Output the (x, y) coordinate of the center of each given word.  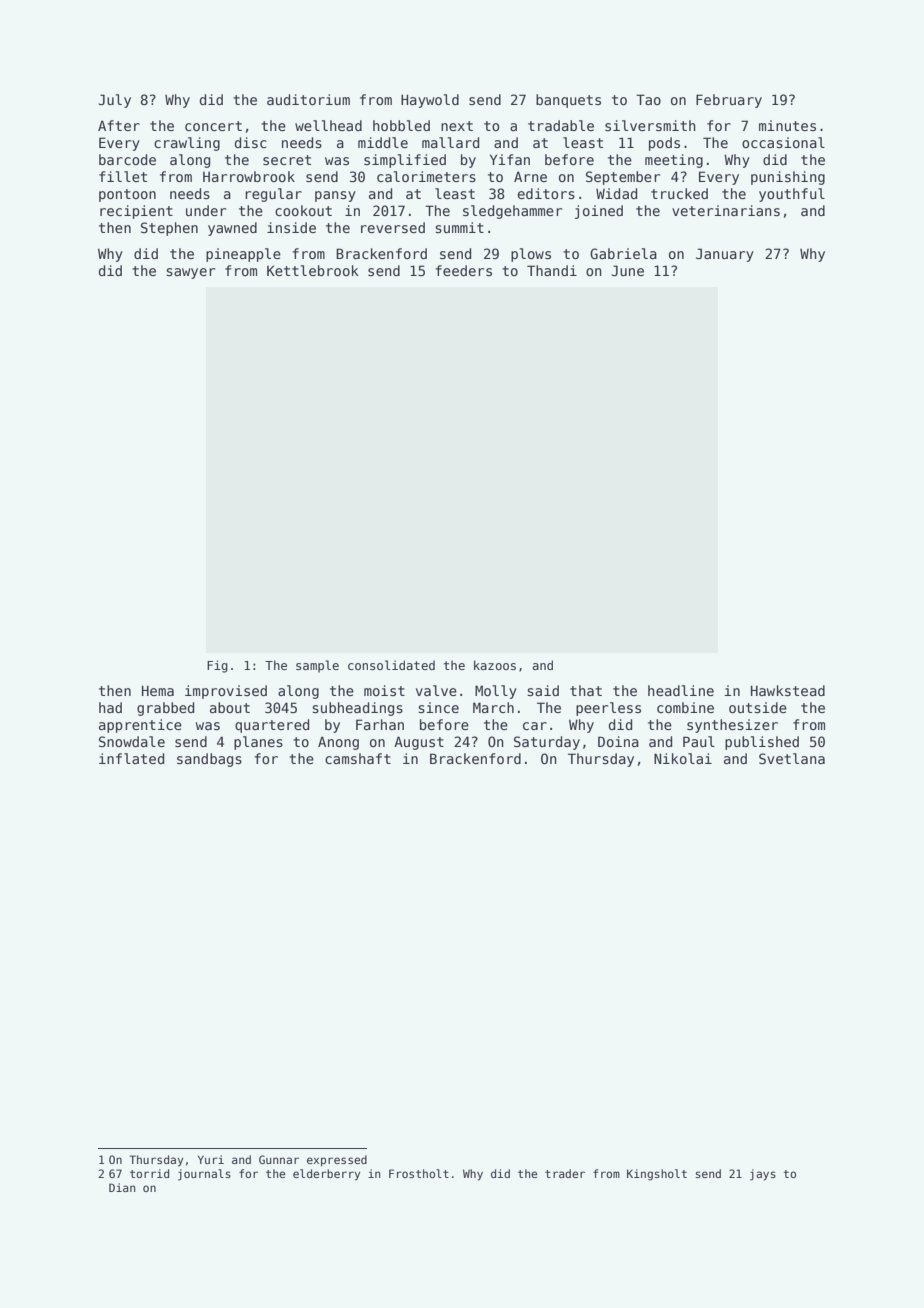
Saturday (547, 743)
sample (317, 666)
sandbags (209, 760)
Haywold (430, 101)
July (114, 101)
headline (681, 690)
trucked (679, 193)
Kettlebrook (313, 270)
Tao (648, 99)
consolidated (391, 665)
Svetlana (792, 758)
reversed (393, 227)
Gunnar (279, 1159)
